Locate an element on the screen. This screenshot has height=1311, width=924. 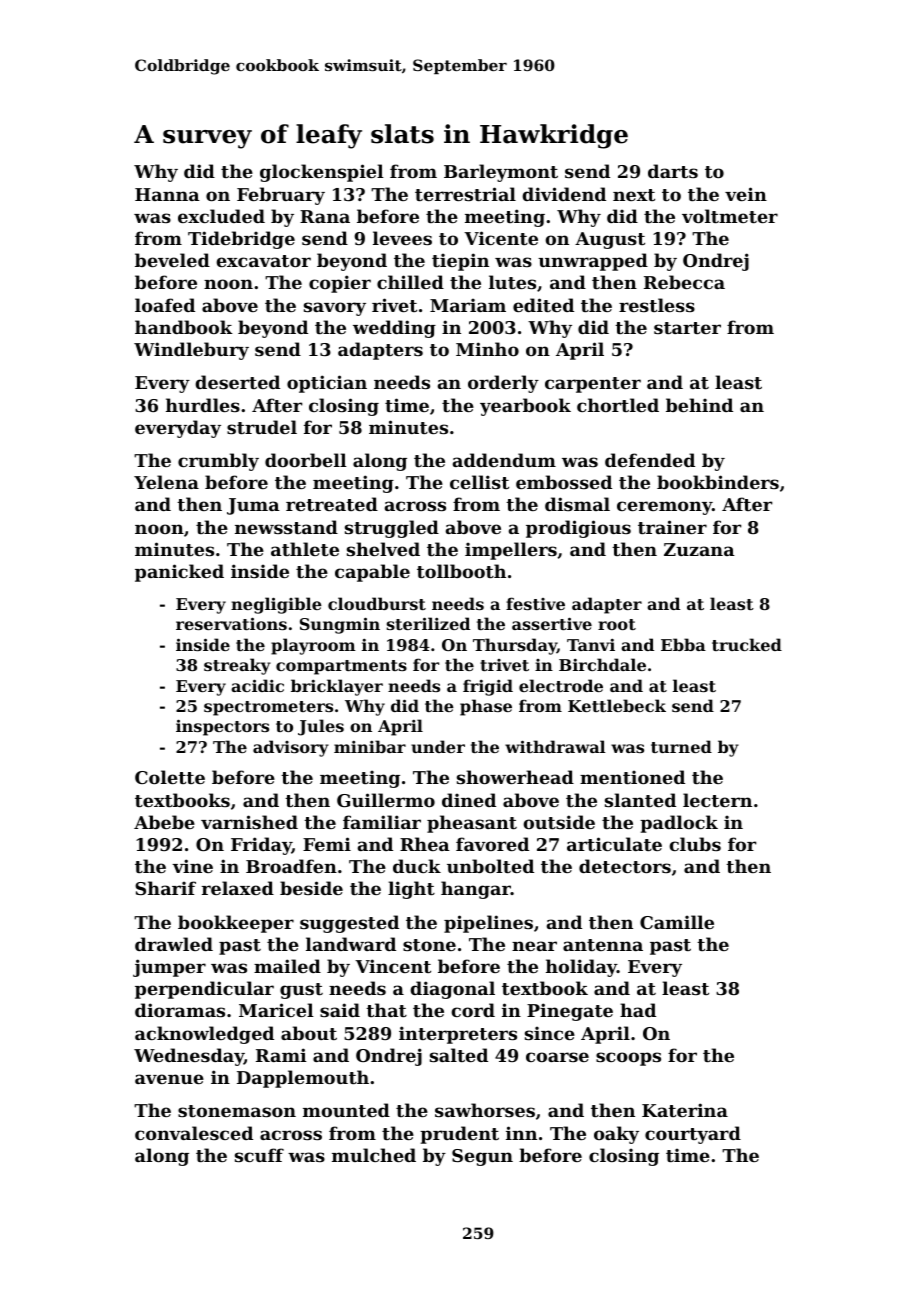
reservations is located at coordinates (231, 623).
